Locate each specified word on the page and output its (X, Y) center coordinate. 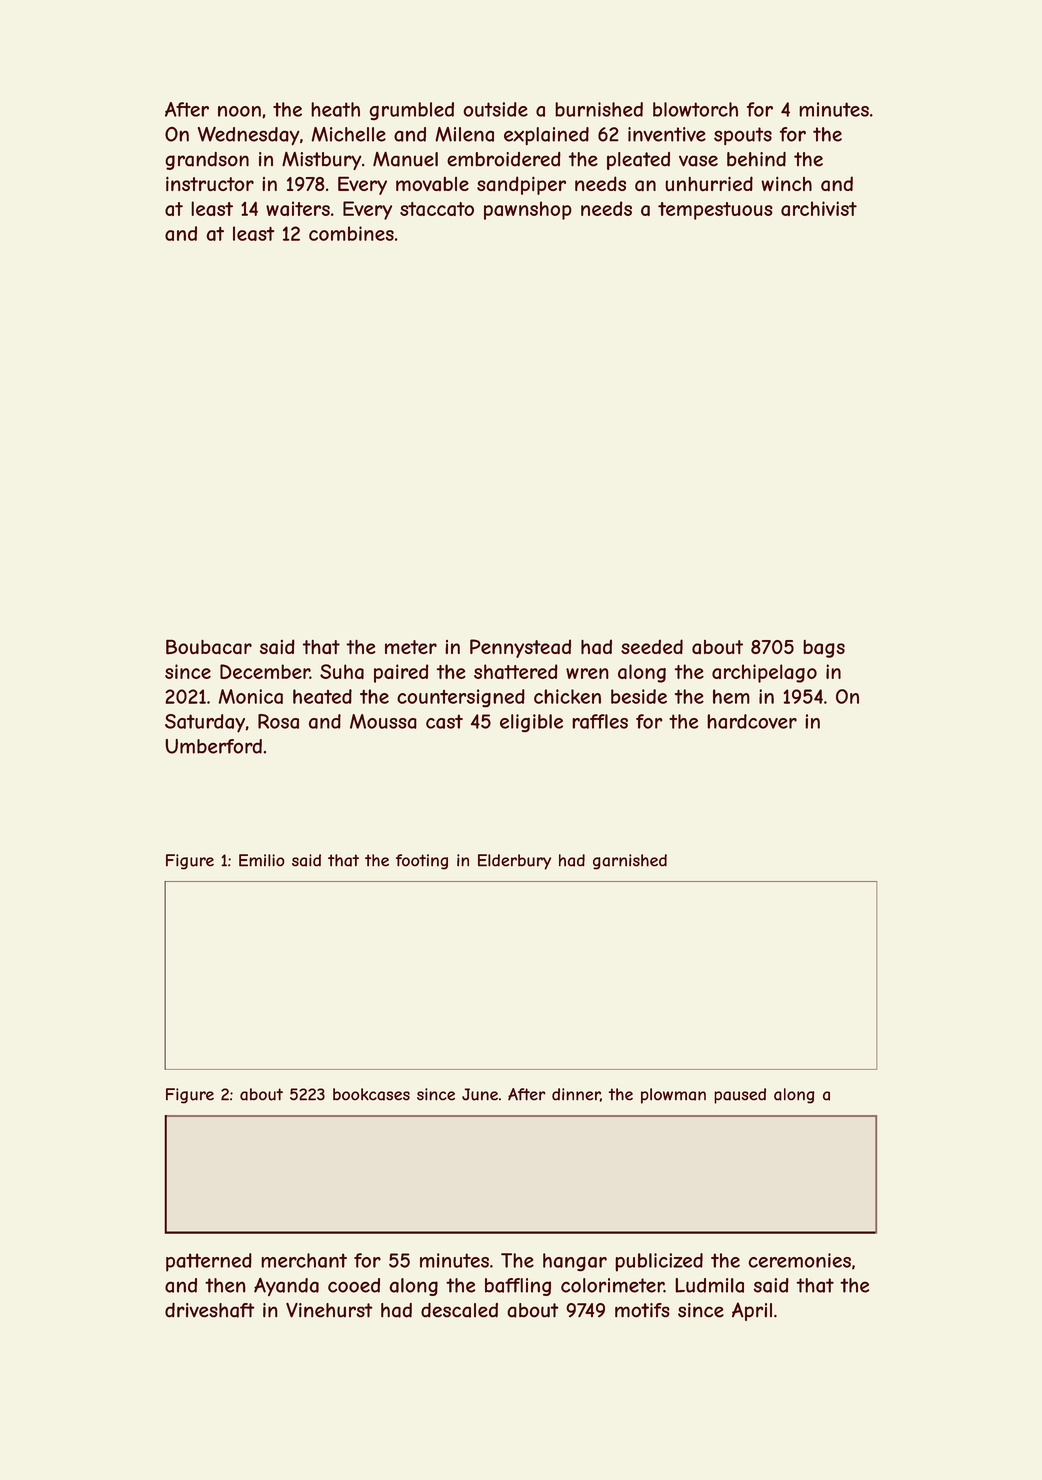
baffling (518, 1287)
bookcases (371, 1094)
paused (740, 1096)
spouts (743, 136)
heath (335, 109)
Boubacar (209, 647)
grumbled (411, 111)
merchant (304, 1260)
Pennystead (520, 648)
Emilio (261, 860)
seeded (652, 646)
